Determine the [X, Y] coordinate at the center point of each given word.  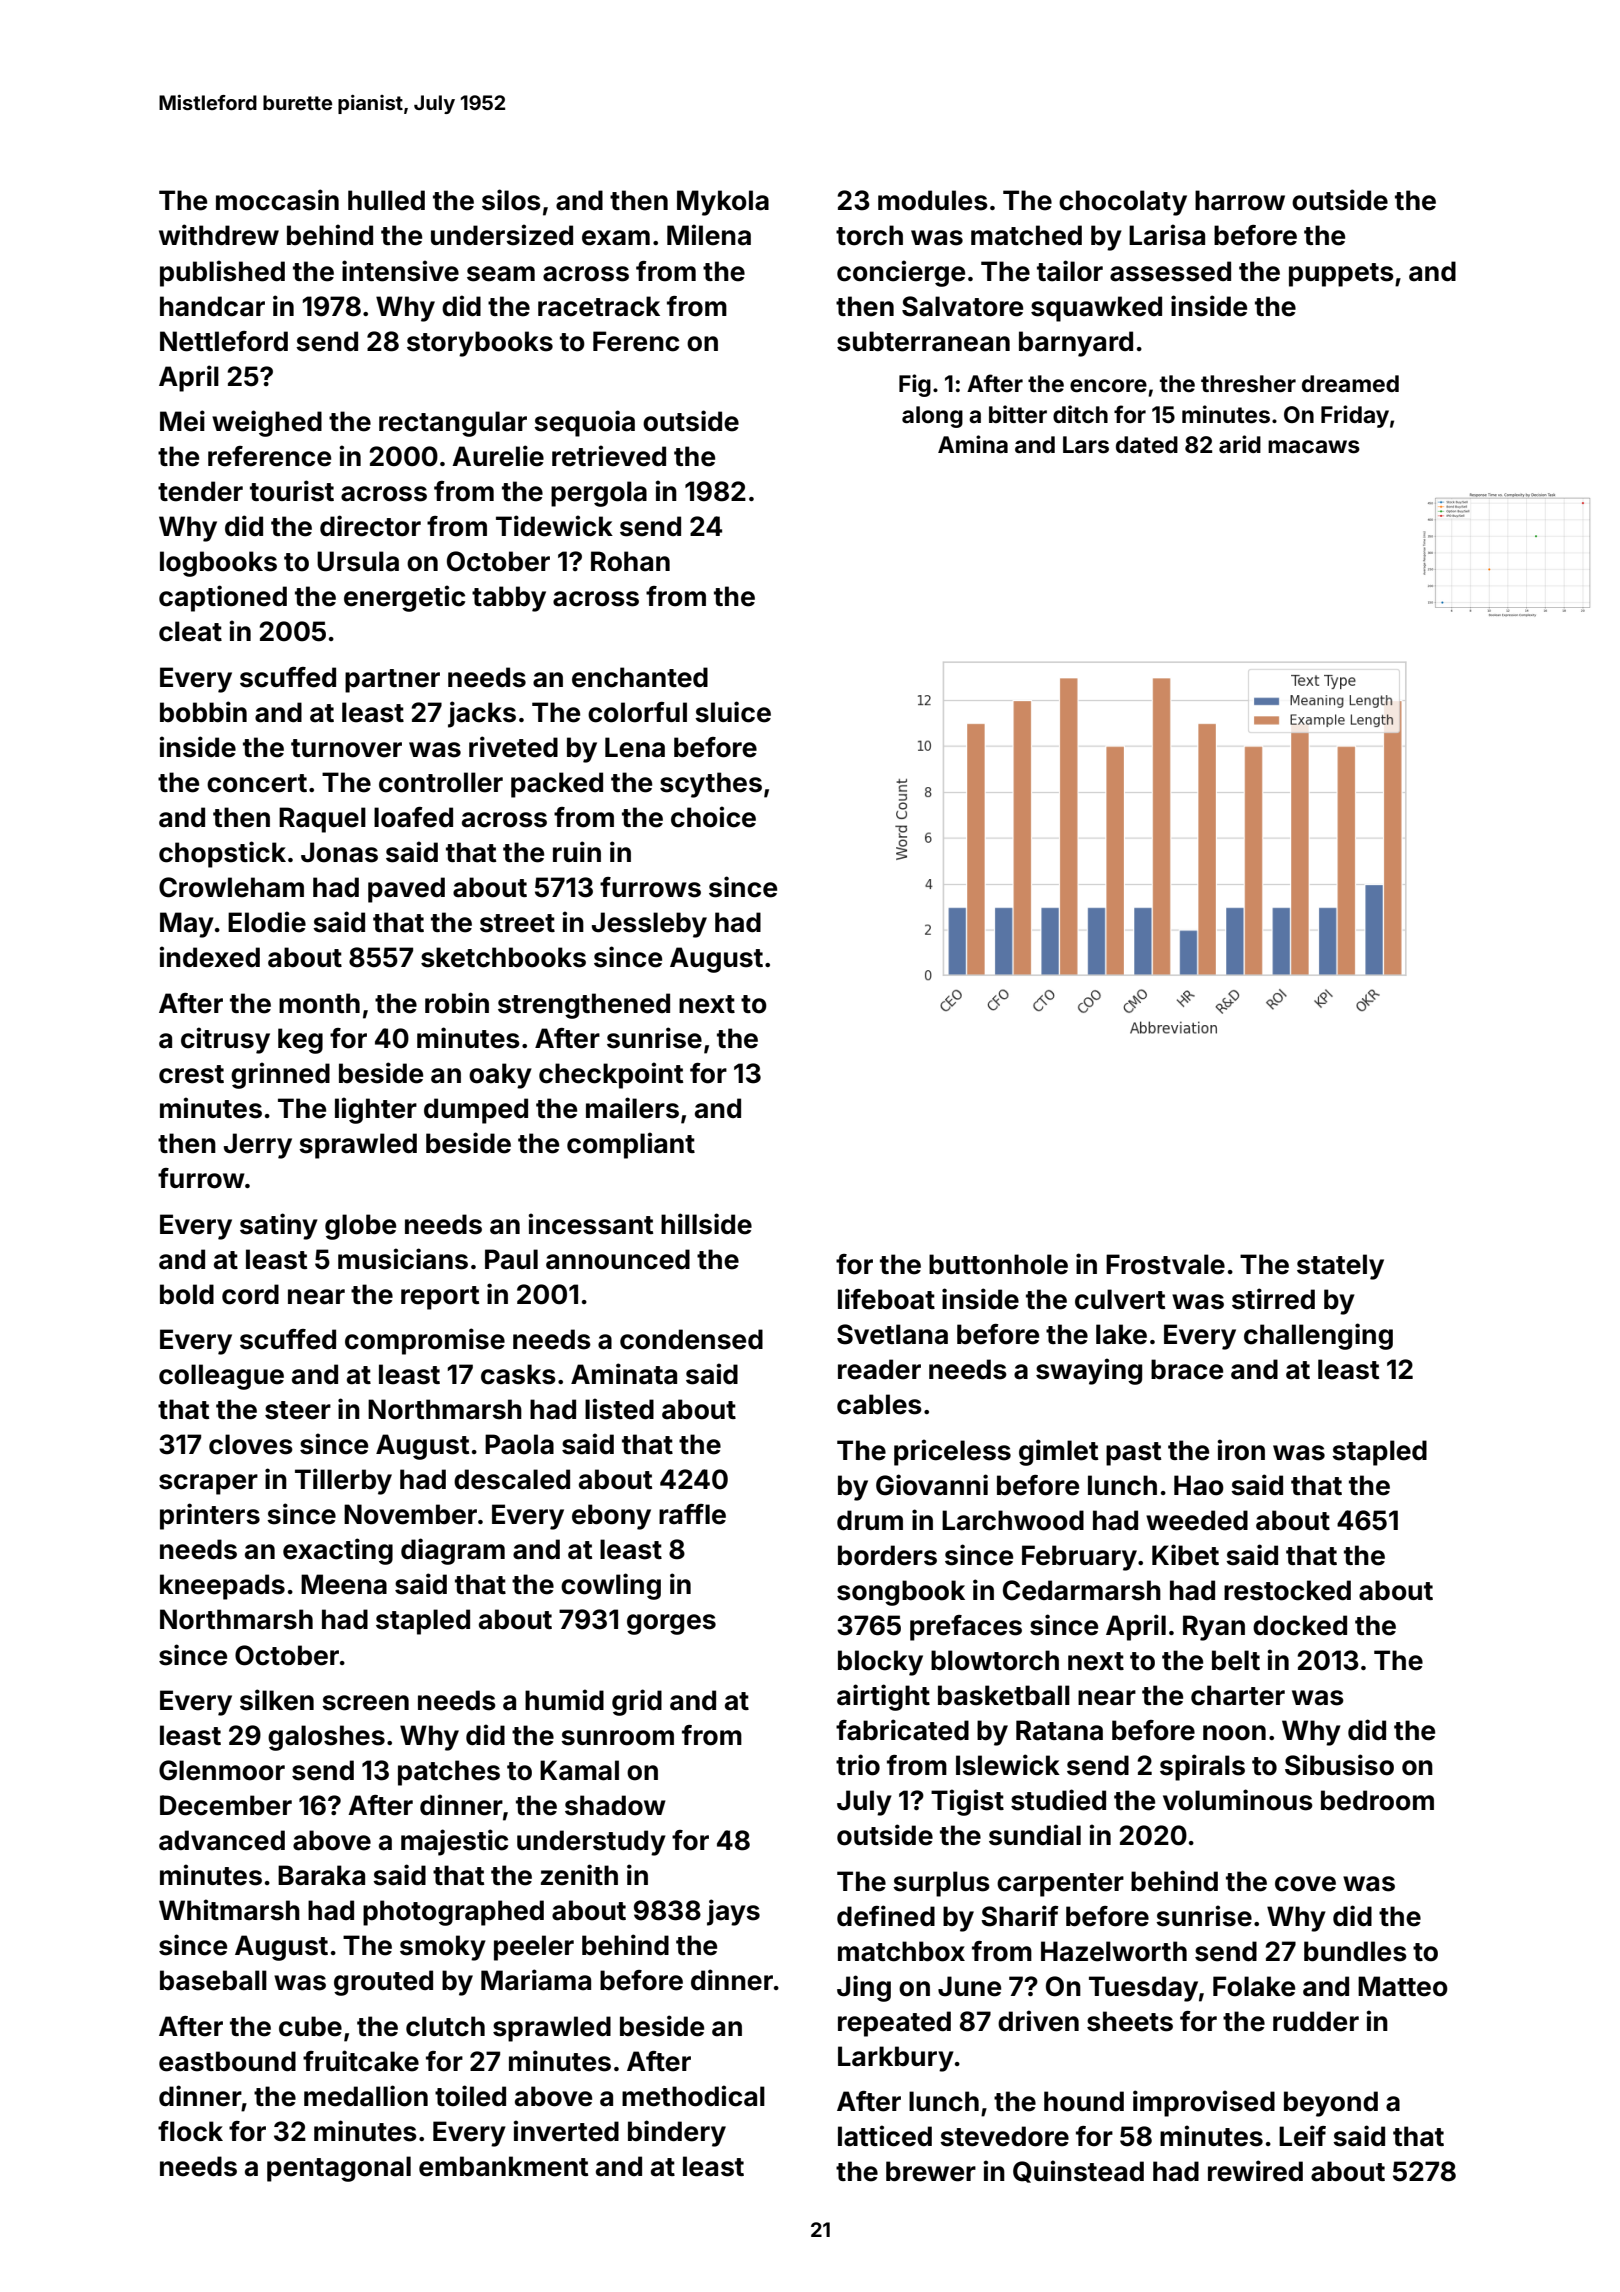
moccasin [277, 200]
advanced [222, 1840]
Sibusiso [1339, 1765]
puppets [1341, 275]
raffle [692, 1514]
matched [1026, 235]
